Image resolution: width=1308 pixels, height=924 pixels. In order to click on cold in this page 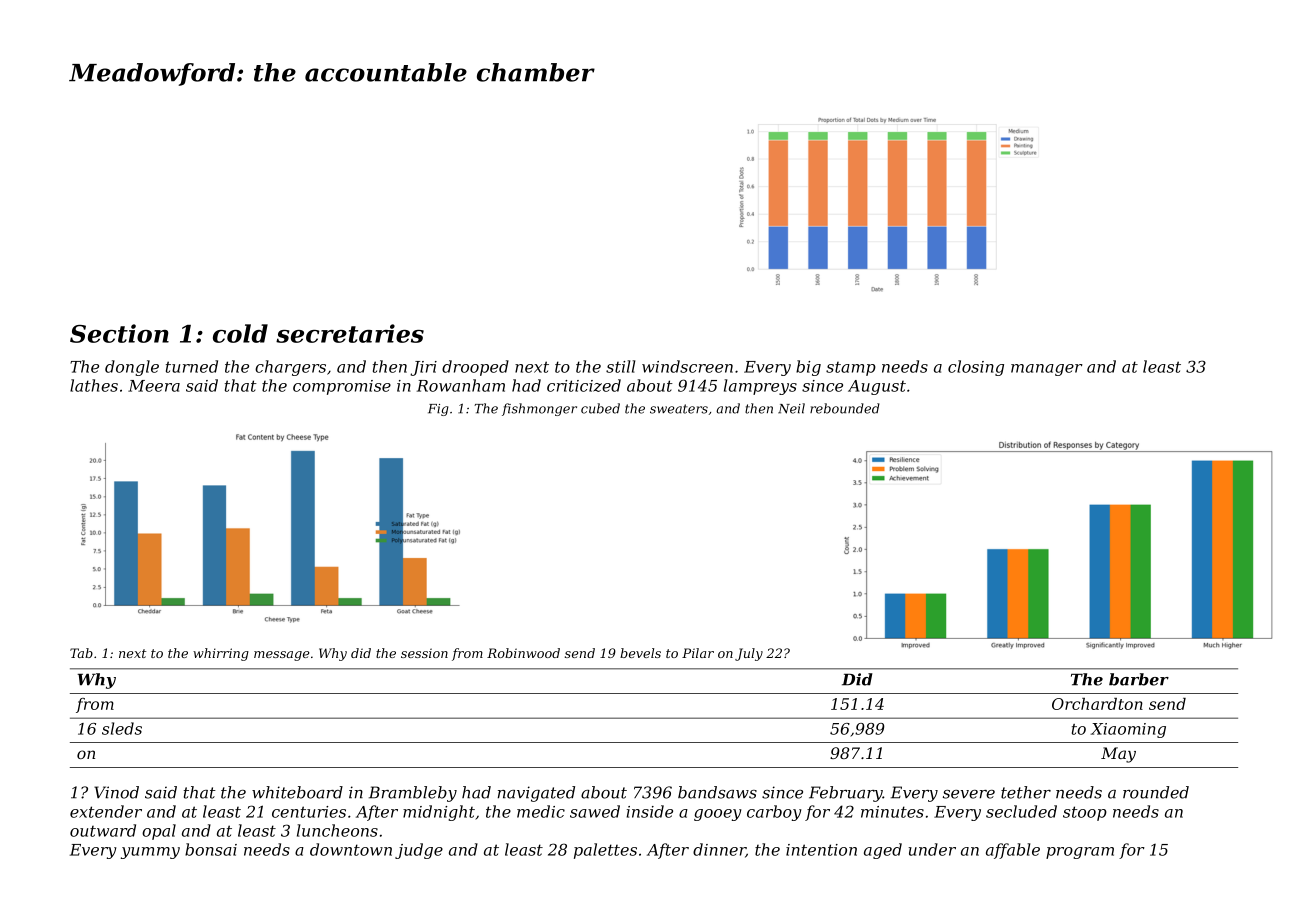, I will do `click(240, 333)`.
